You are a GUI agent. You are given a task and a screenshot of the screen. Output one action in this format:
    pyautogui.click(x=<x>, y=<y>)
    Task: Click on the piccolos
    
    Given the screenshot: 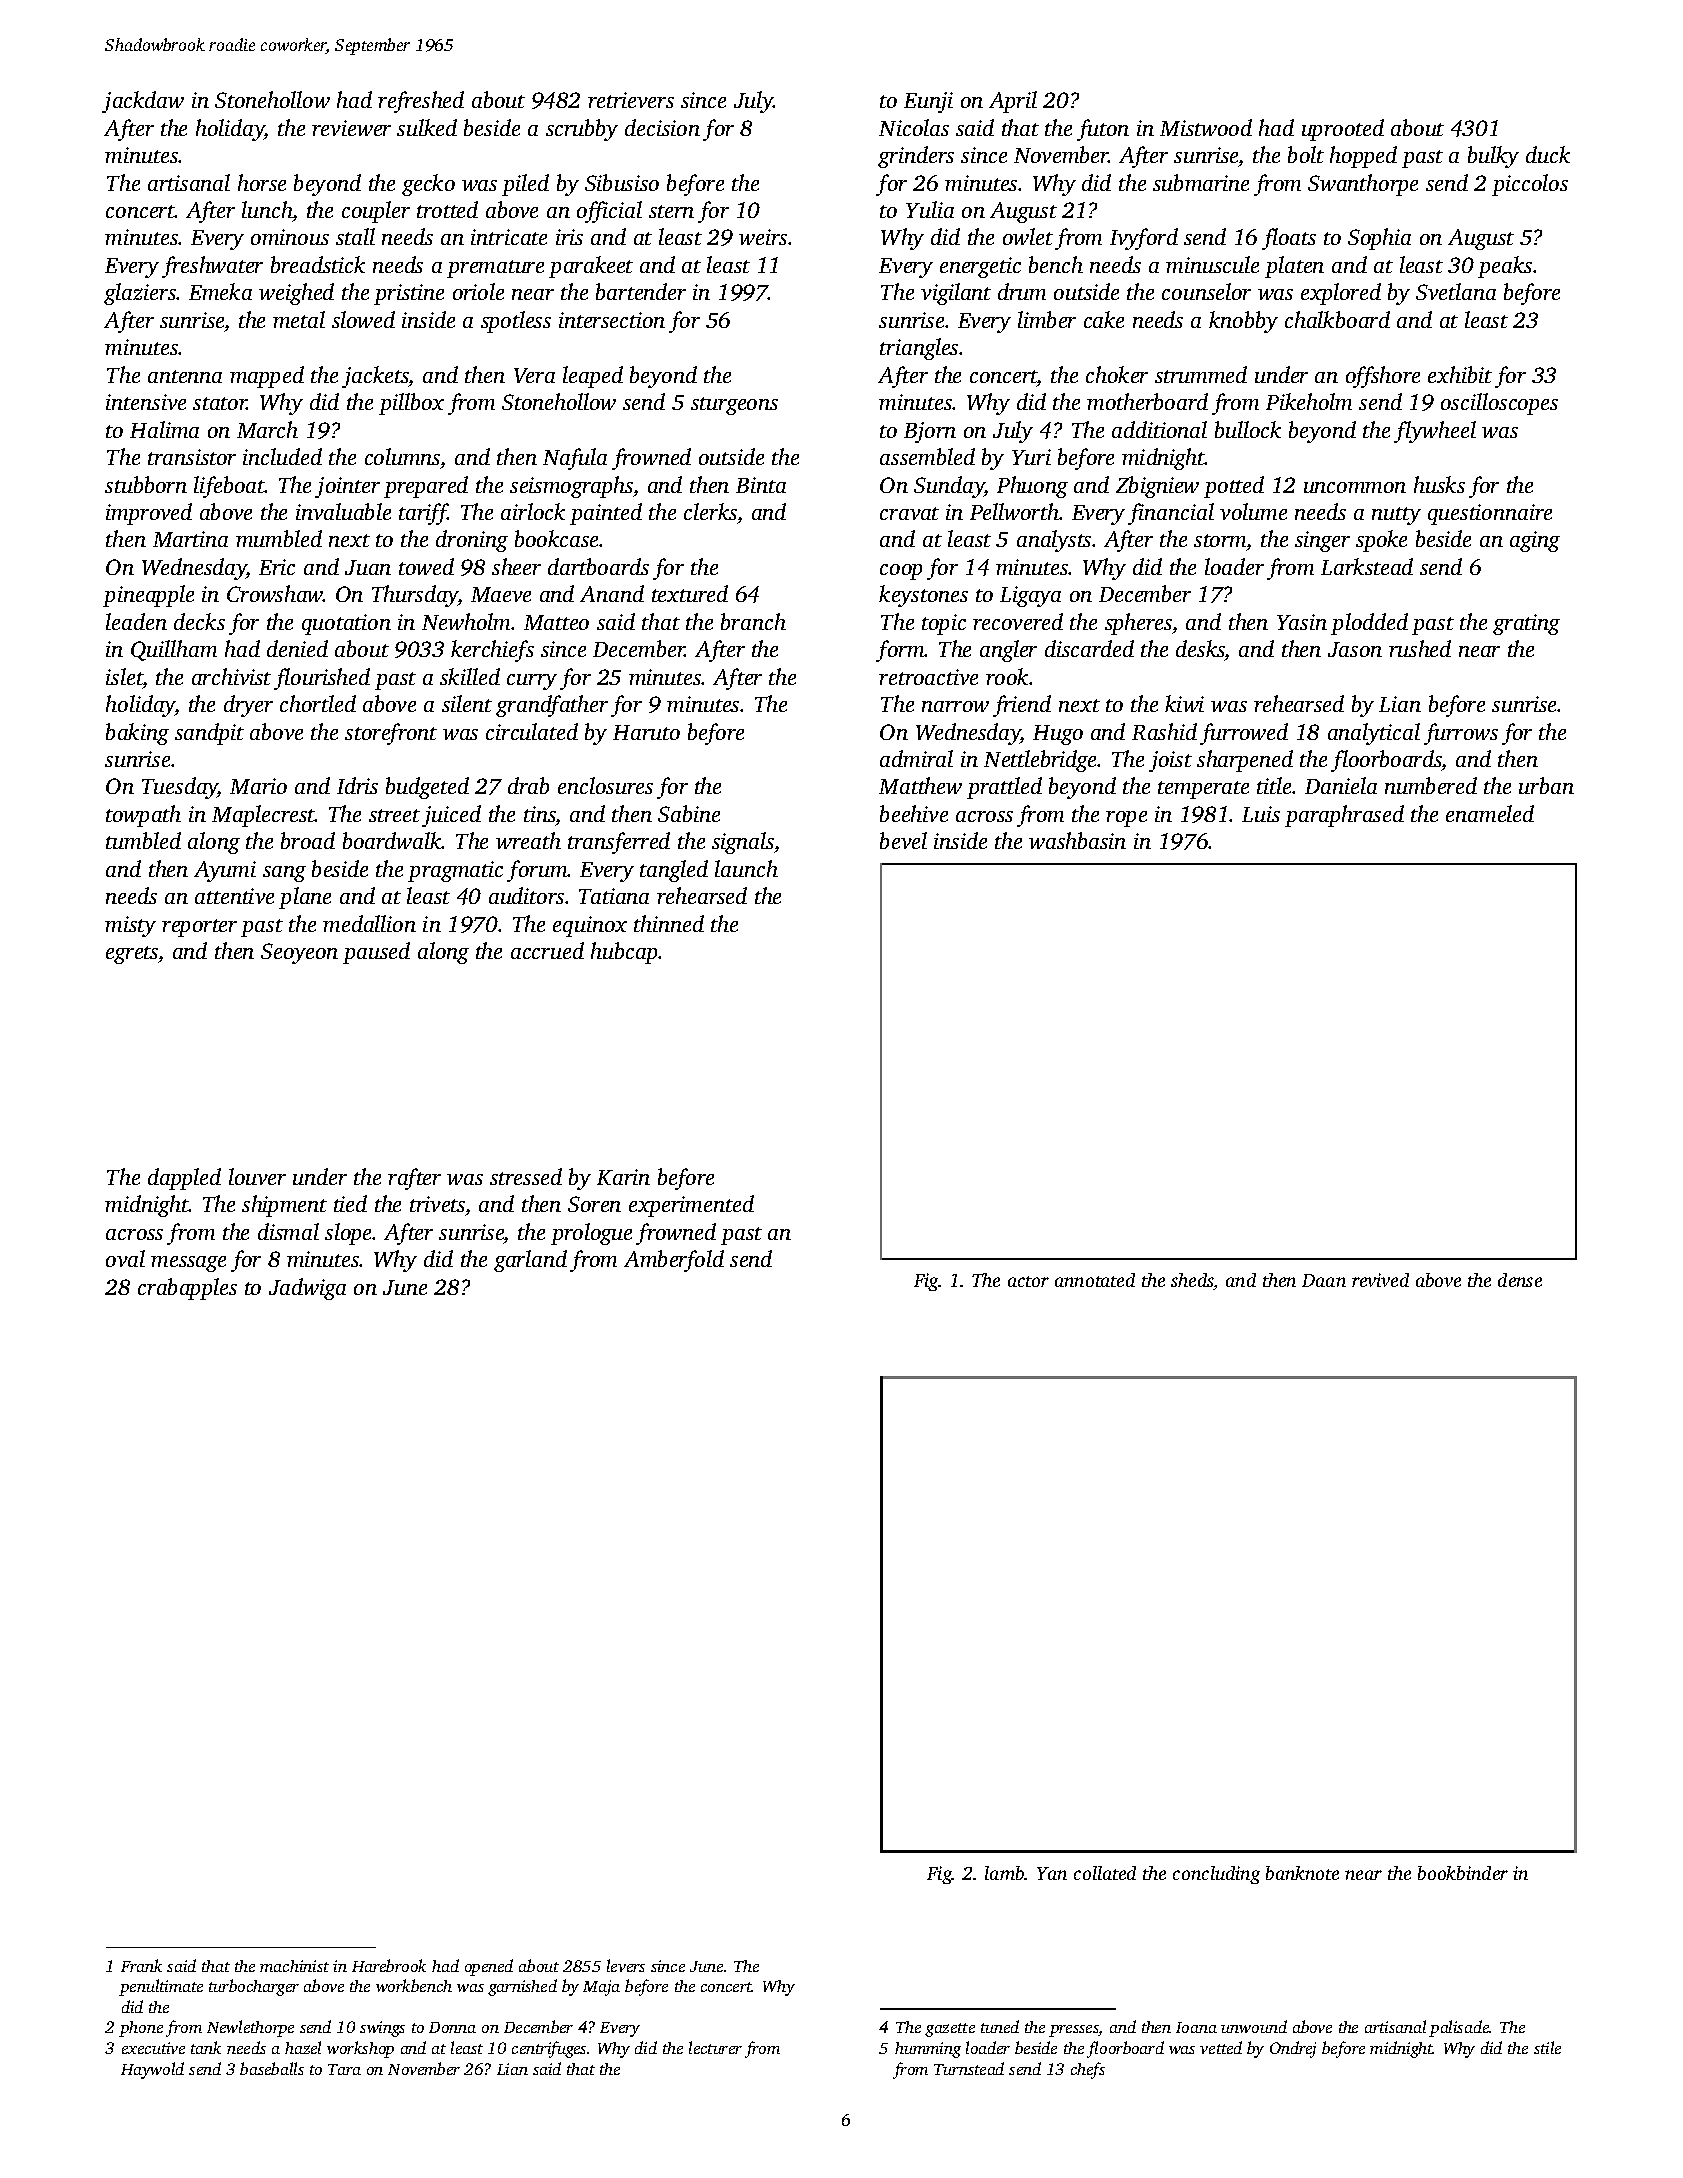 What is the action you would take?
    pyautogui.click(x=1530, y=185)
